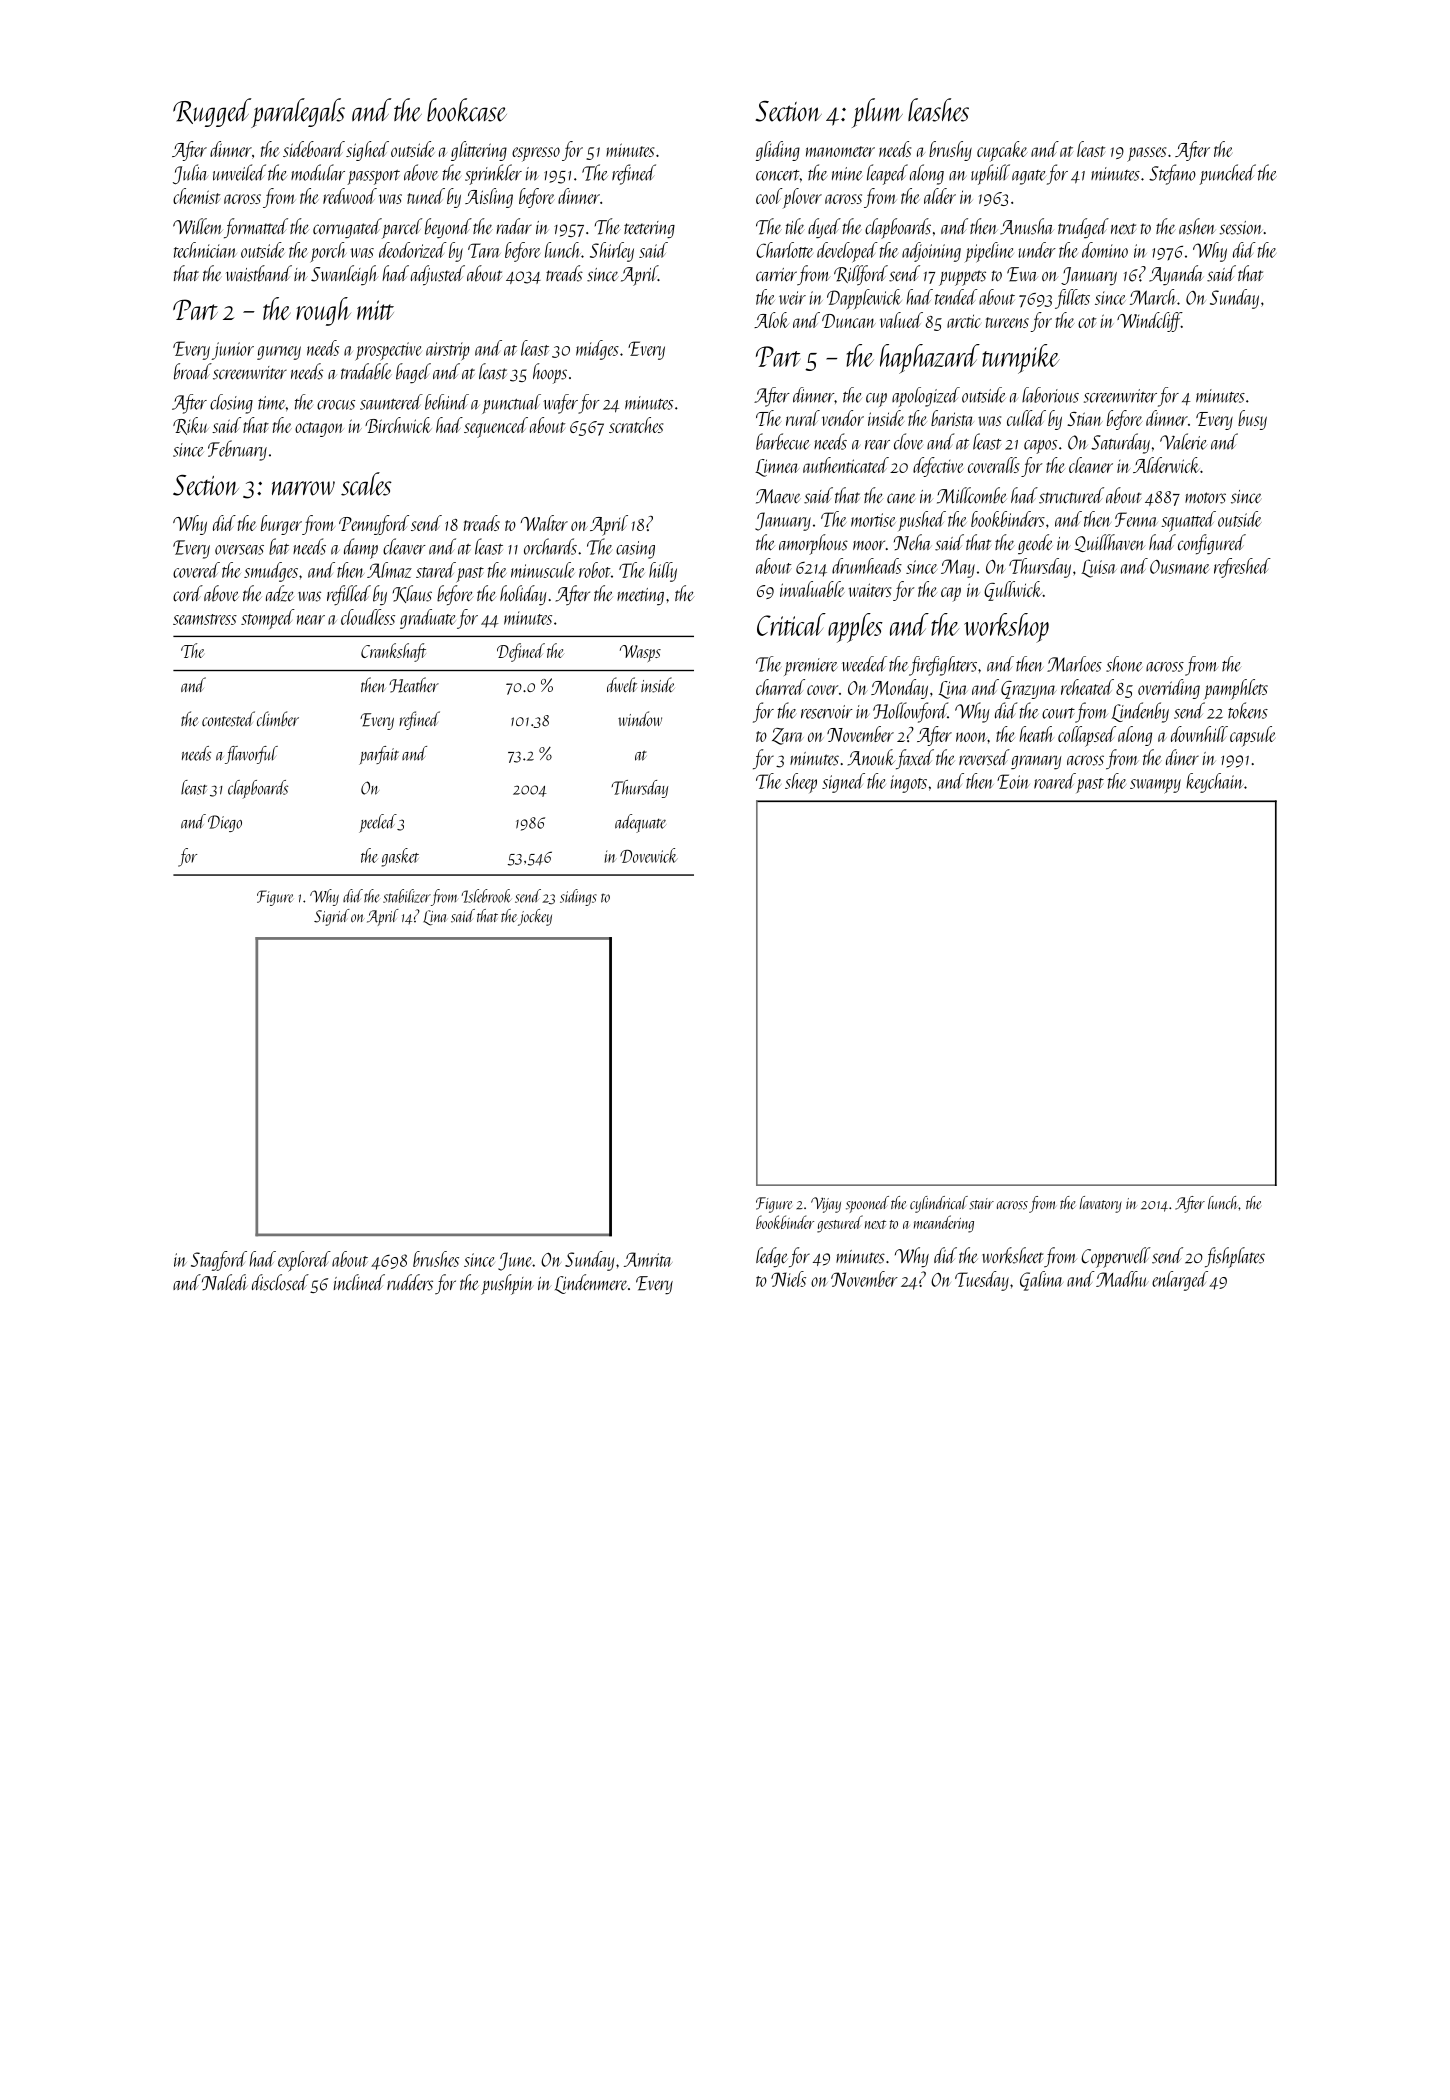  I want to click on sidings, so click(578, 897).
